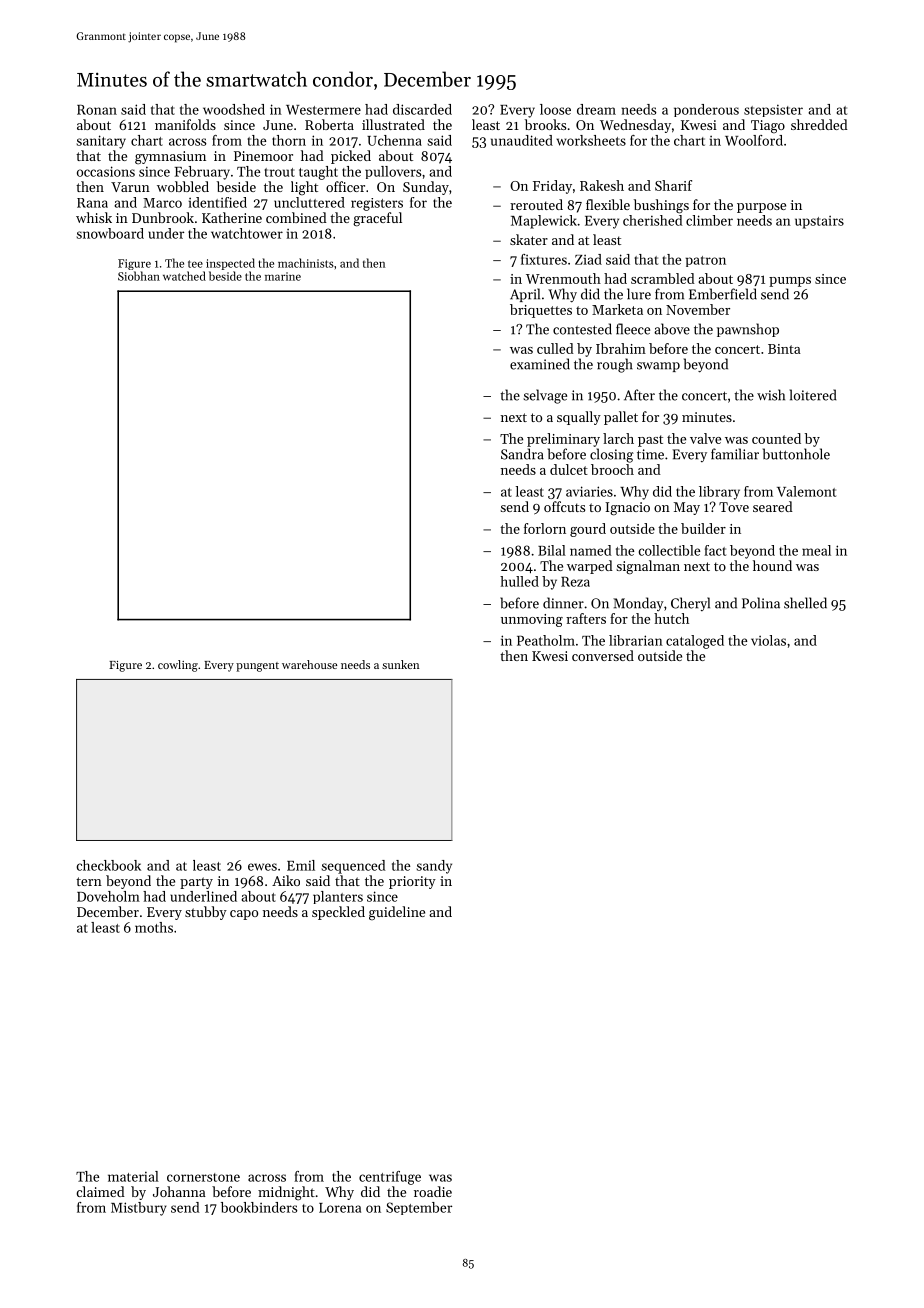  What do you see at coordinates (234, 109) in the page?
I see `woodshed` at bounding box center [234, 109].
